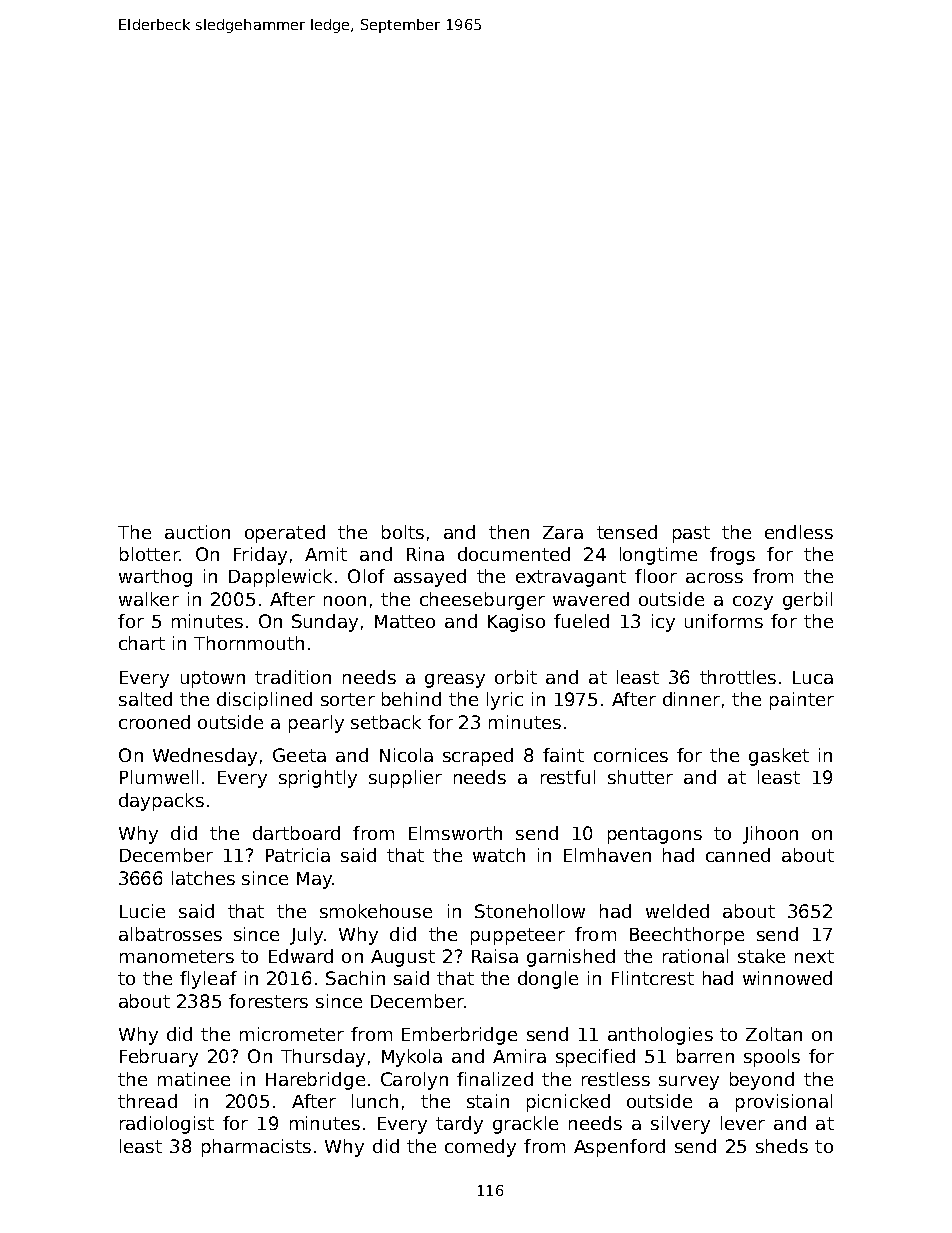 Image resolution: width=952 pixels, height=1233 pixels. I want to click on Zoltan, so click(774, 1034).
